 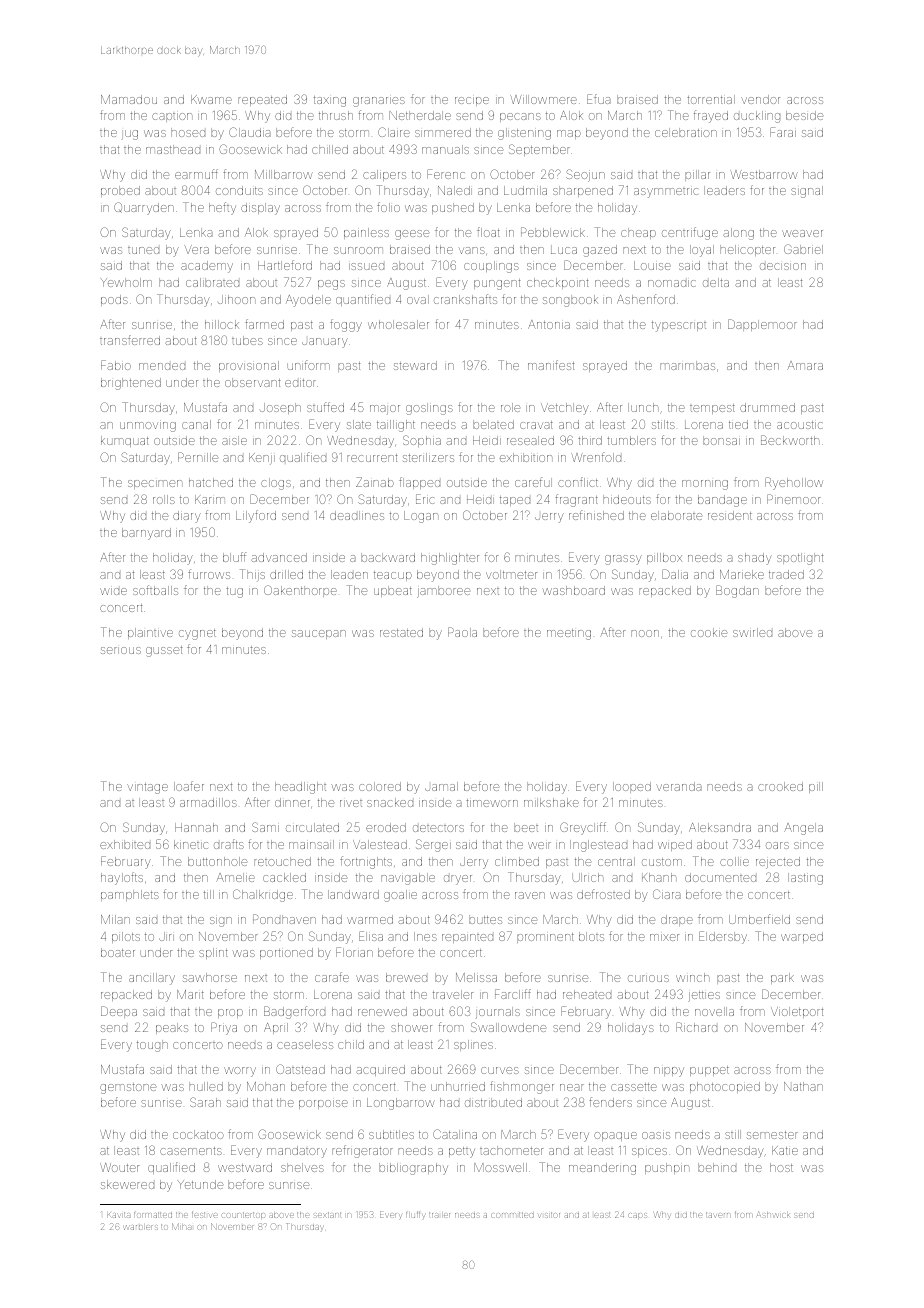 I want to click on float, so click(x=488, y=232).
